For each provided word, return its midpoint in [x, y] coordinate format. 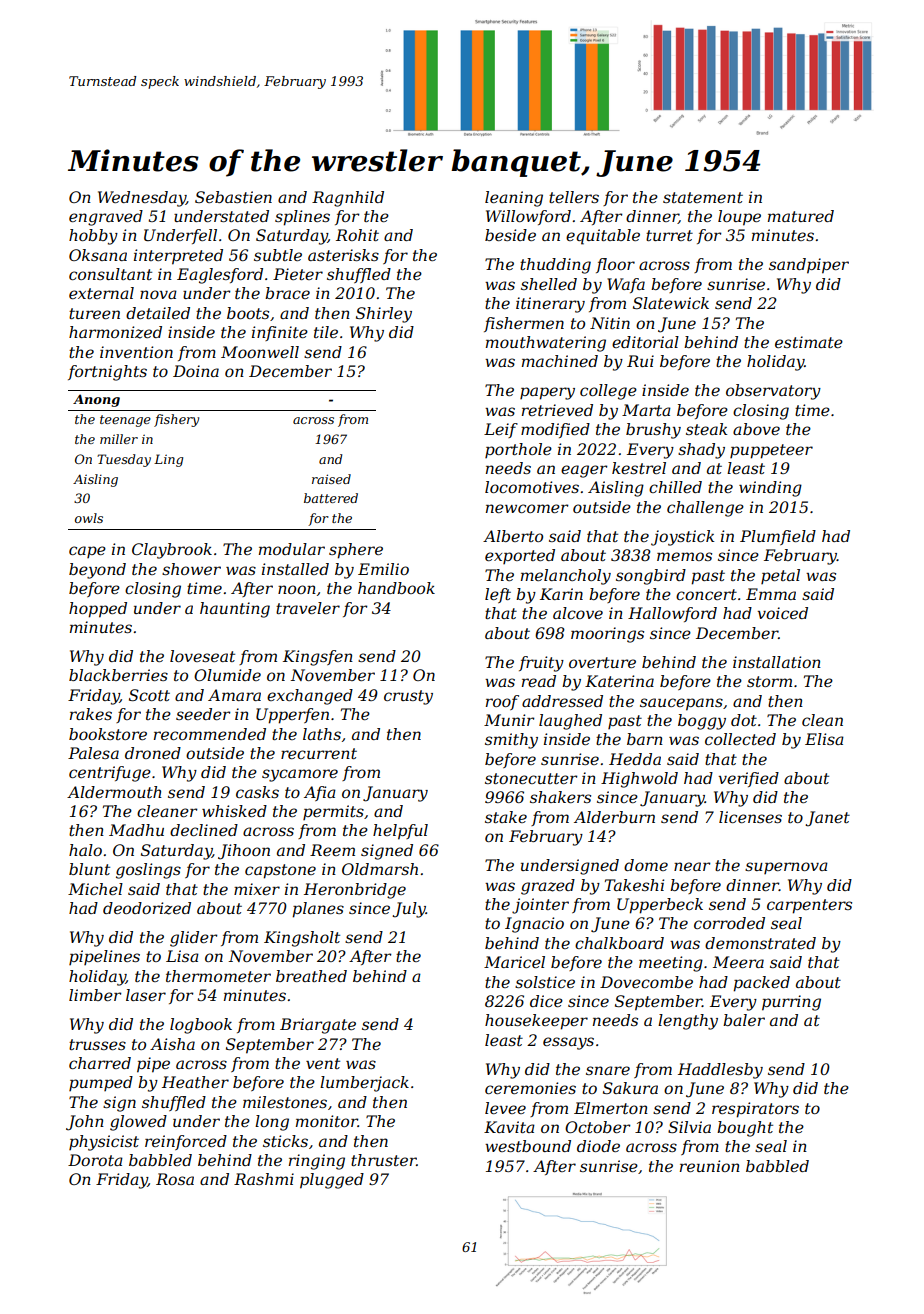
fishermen [524, 324]
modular [292, 549]
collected [740, 739]
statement [703, 197]
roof [502, 702]
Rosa [175, 1179]
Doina [196, 371]
